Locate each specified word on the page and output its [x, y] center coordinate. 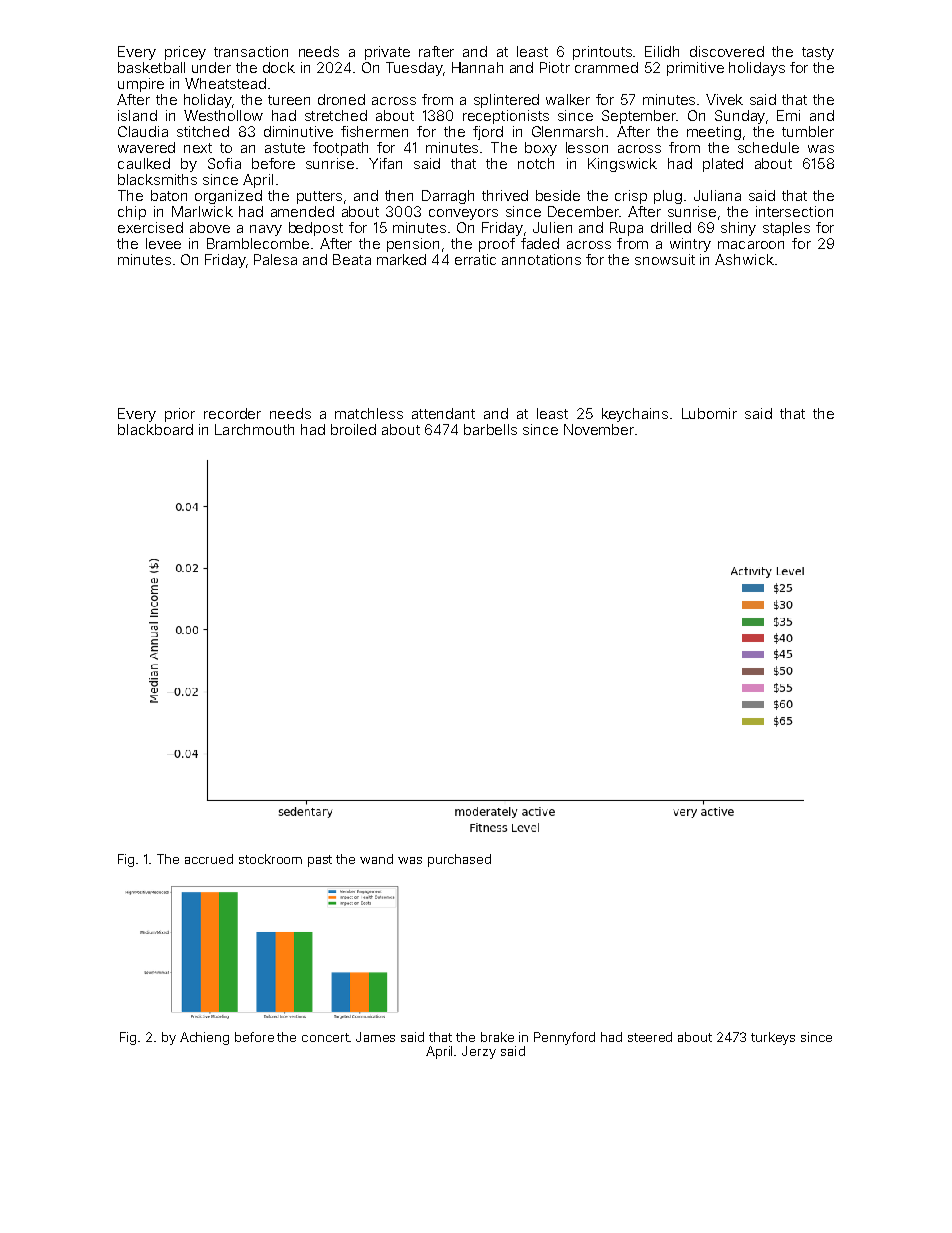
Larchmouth [254, 429]
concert [325, 1037]
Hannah [477, 67]
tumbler [808, 131]
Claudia [143, 131]
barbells [490, 429]
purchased [459, 860]
